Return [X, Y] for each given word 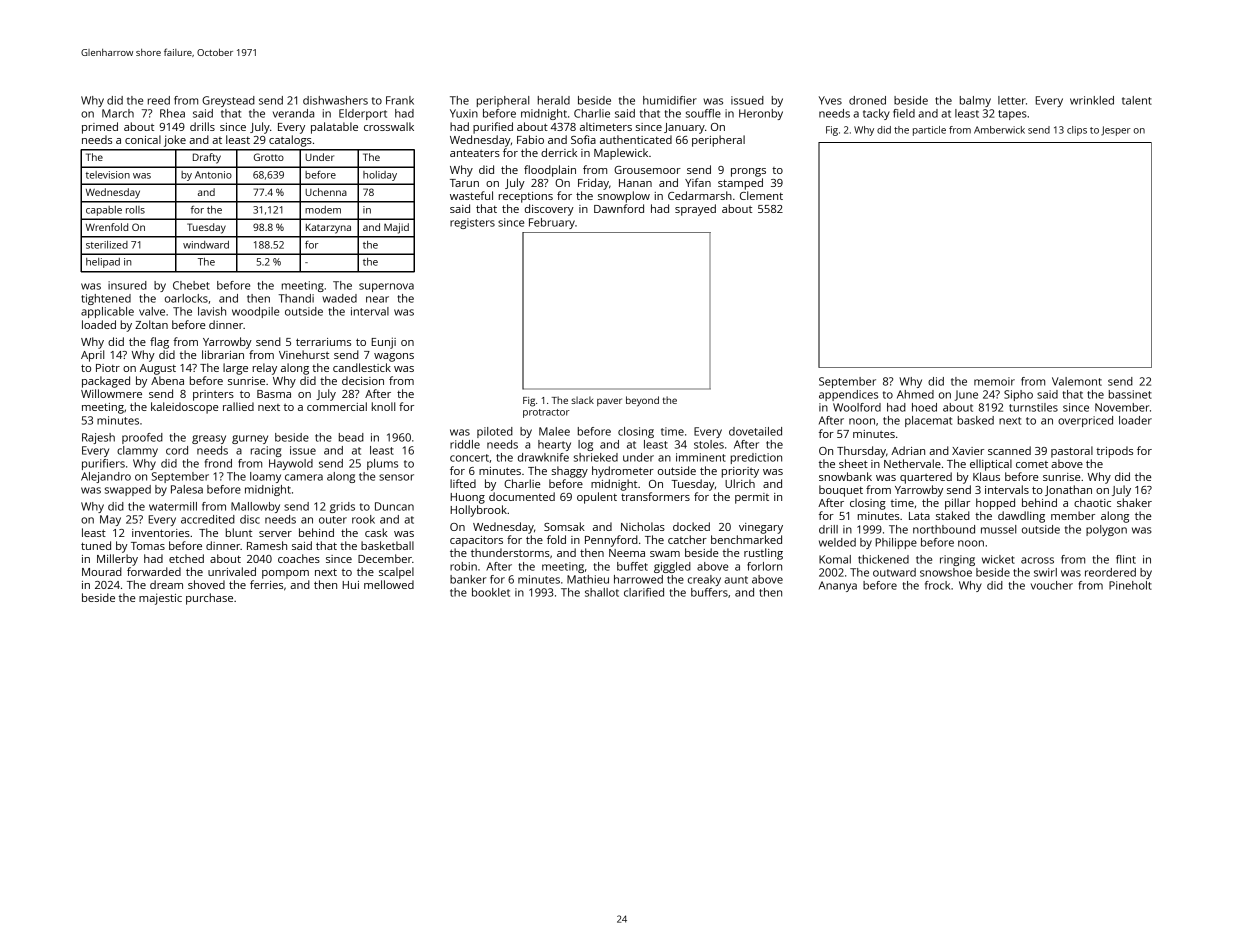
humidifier [670, 100]
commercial [337, 406]
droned [867, 100]
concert [469, 458]
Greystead [228, 101]
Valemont [1077, 381]
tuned [96, 545]
